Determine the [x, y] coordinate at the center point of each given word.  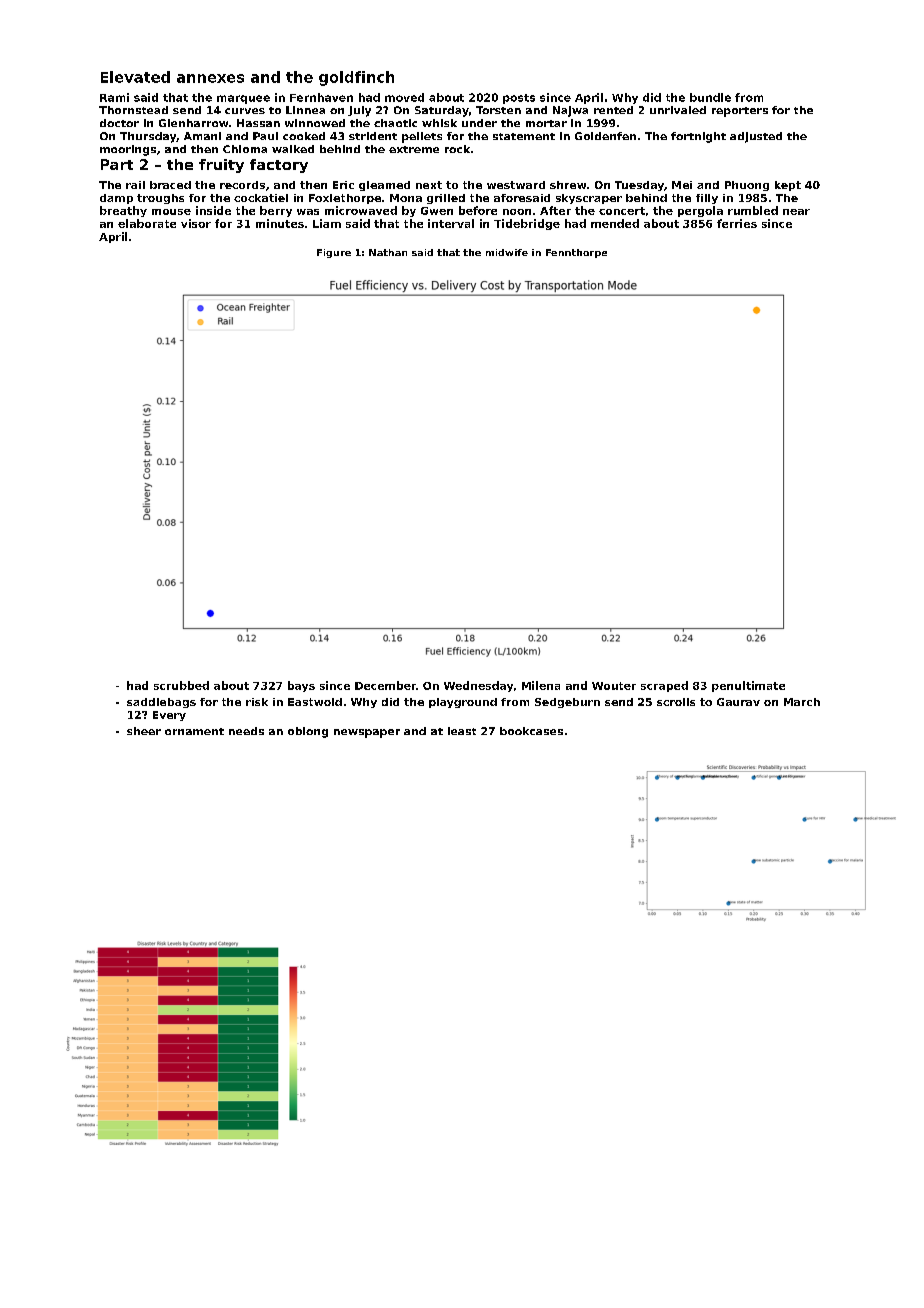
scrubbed [181, 685]
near [796, 212]
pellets [422, 137]
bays [301, 686]
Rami [114, 97]
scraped [664, 686]
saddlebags [161, 703]
